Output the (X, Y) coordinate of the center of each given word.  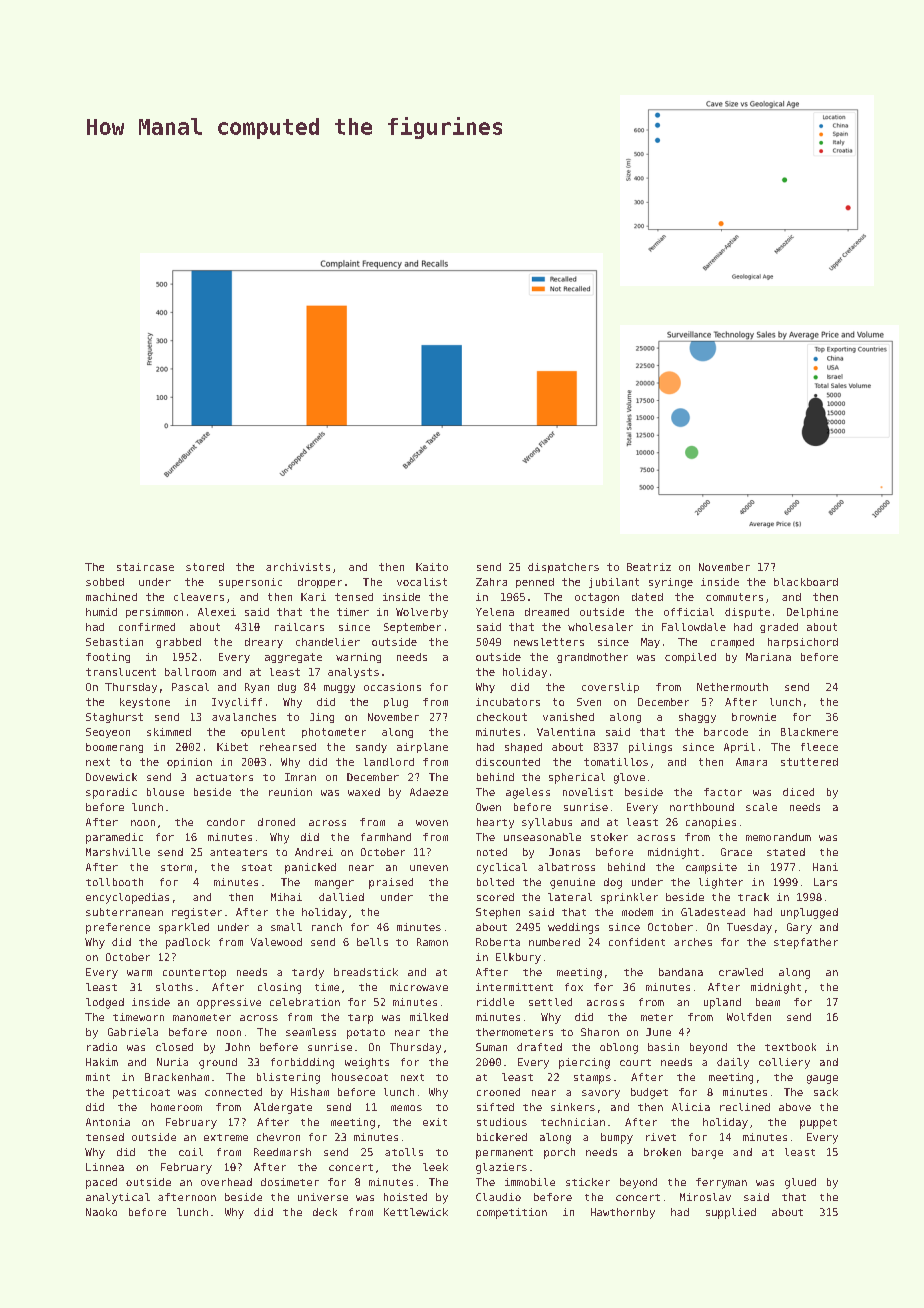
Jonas (564, 852)
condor (226, 822)
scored (495, 897)
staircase (145, 567)
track (753, 897)
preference (118, 928)
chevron (278, 1137)
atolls (404, 1152)
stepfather (806, 943)
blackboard (806, 582)
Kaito (432, 567)
